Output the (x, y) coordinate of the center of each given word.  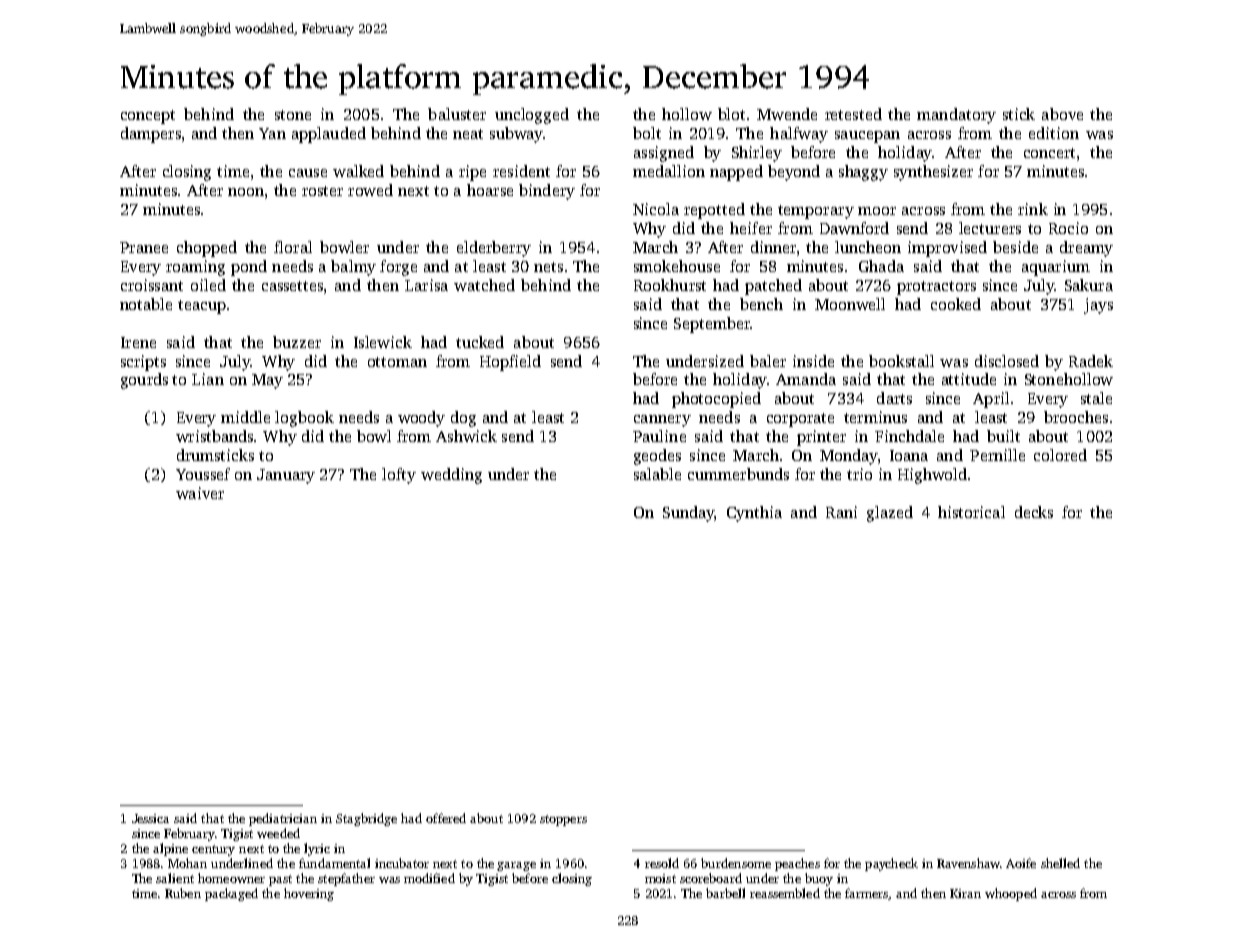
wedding (451, 476)
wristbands (214, 436)
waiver (200, 493)
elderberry (494, 249)
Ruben (183, 893)
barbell (725, 893)
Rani (841, 512)
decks (1034, 512)
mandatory (956, 116)
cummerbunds (738, 474)
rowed (370, 190)
